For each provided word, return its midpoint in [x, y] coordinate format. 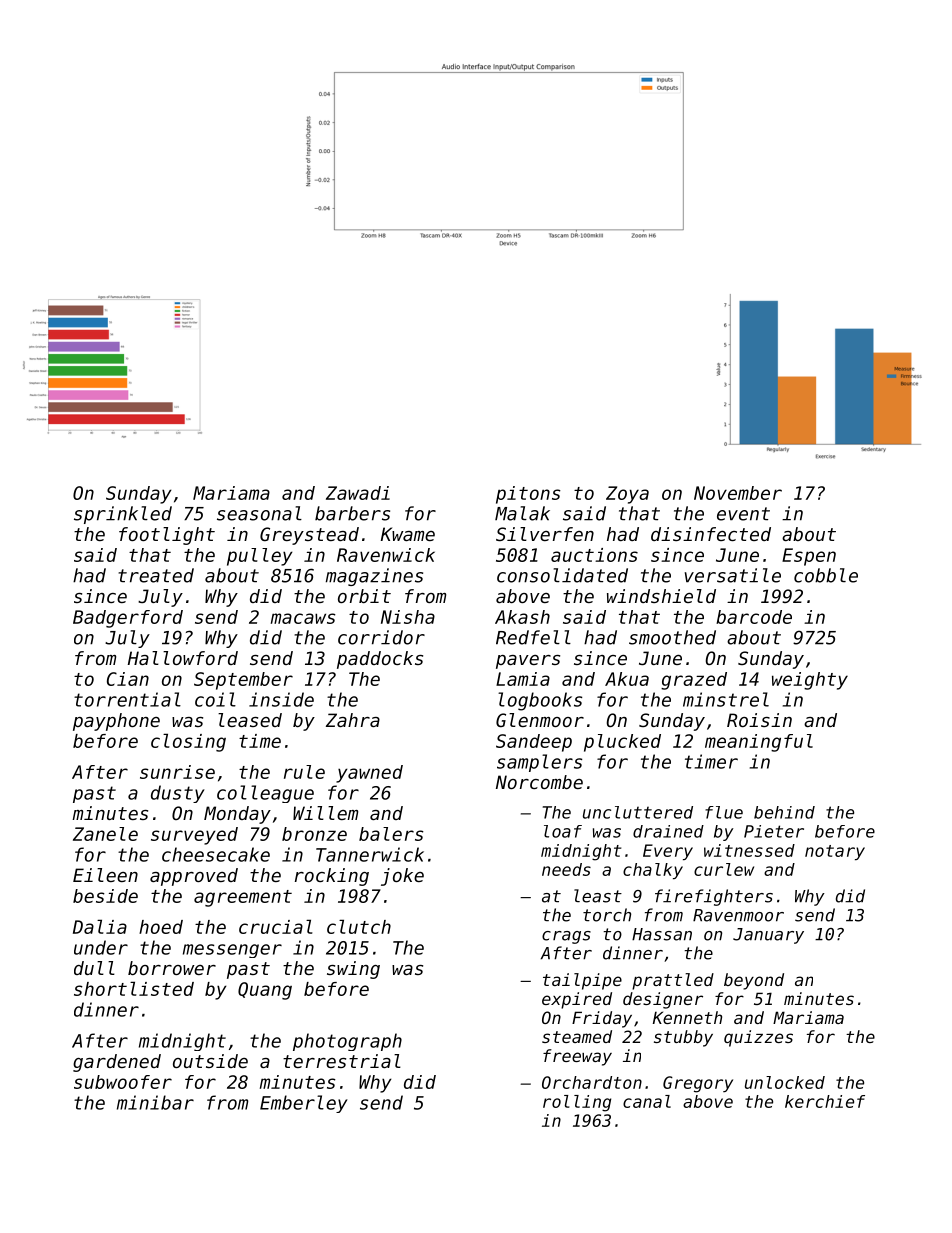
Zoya [627, 495]
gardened [117, 1063]
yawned [369, 774]
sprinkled [123, 515]
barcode [754, 617]
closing [188, 742]
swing [353, 970]
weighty [810, 681]
